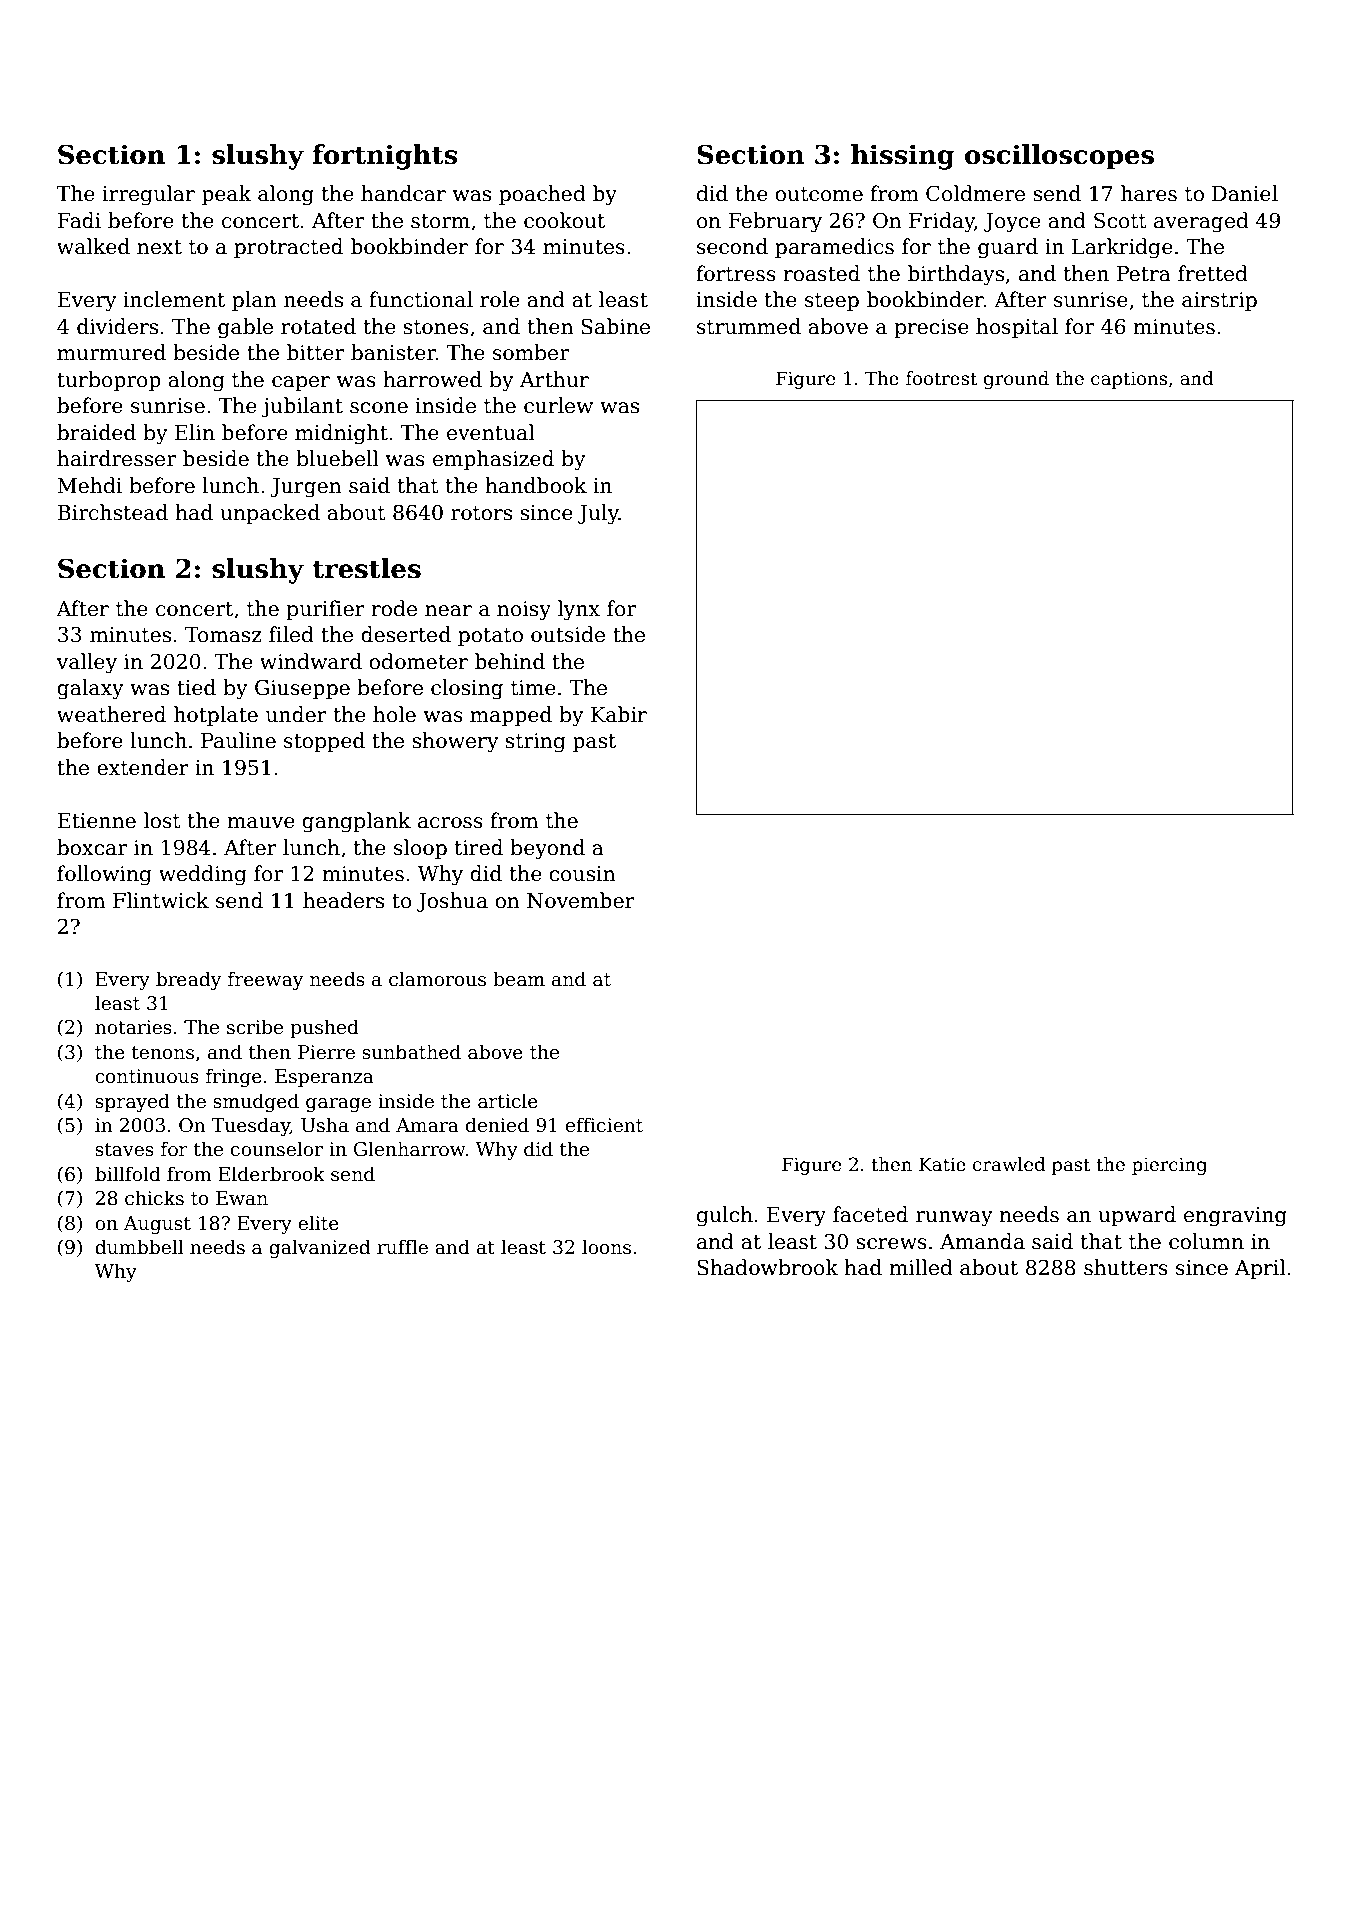 The height and width of the screenshot is (1909, 1350). What do you see at coordinates (834, 248) in the screenshot?
I see `paramedics` at bounding box center [834, 248].
